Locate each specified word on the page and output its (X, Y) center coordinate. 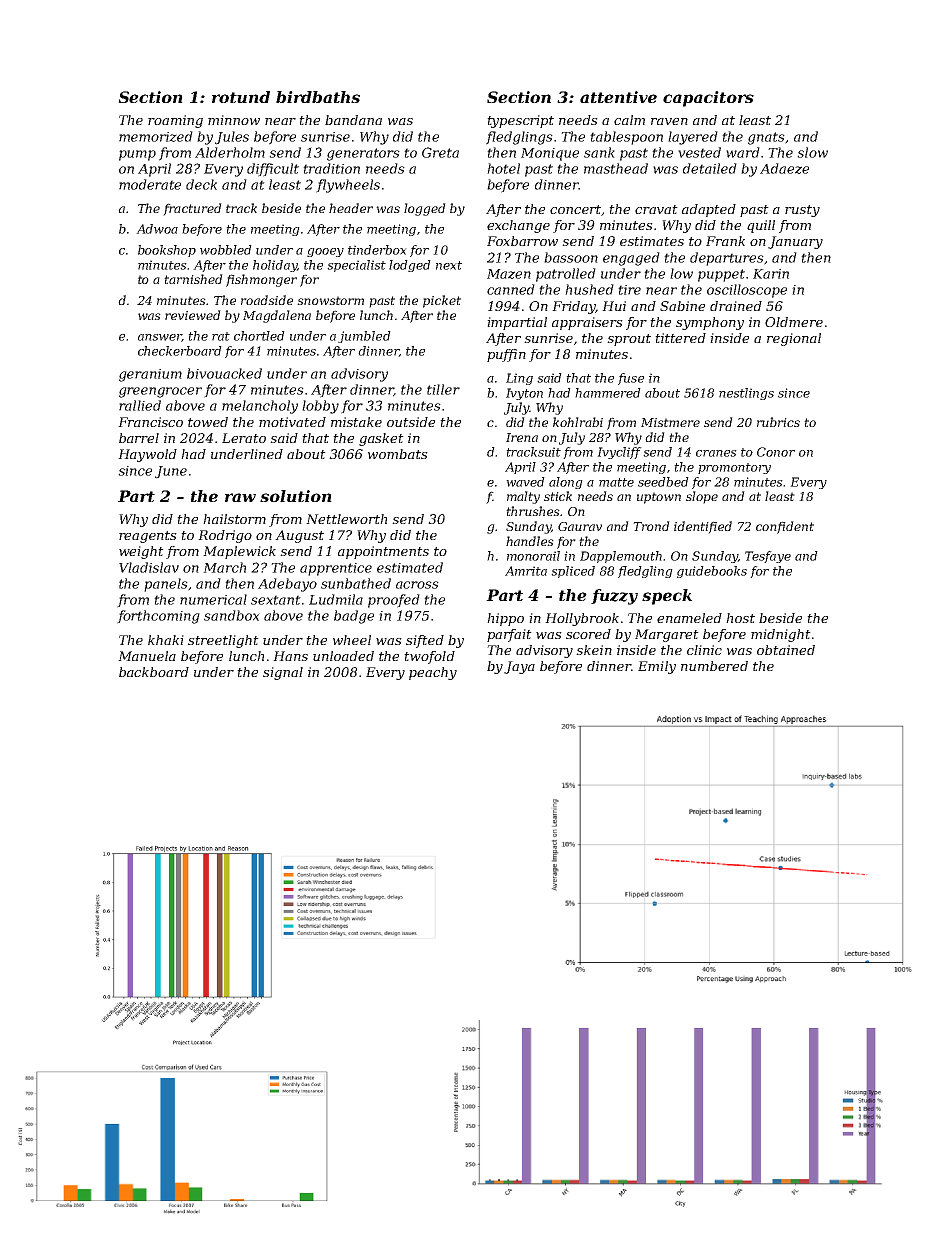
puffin (506, 355)
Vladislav (149, 567)
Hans (290, 656)
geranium (150, 375)
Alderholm (230, 152)
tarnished (193, 279)
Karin (771, 274)
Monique (550, 154)
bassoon (571, 257)
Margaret (667, 635)
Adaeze (784, 168)
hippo (505, 619)
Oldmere (794, 322)
